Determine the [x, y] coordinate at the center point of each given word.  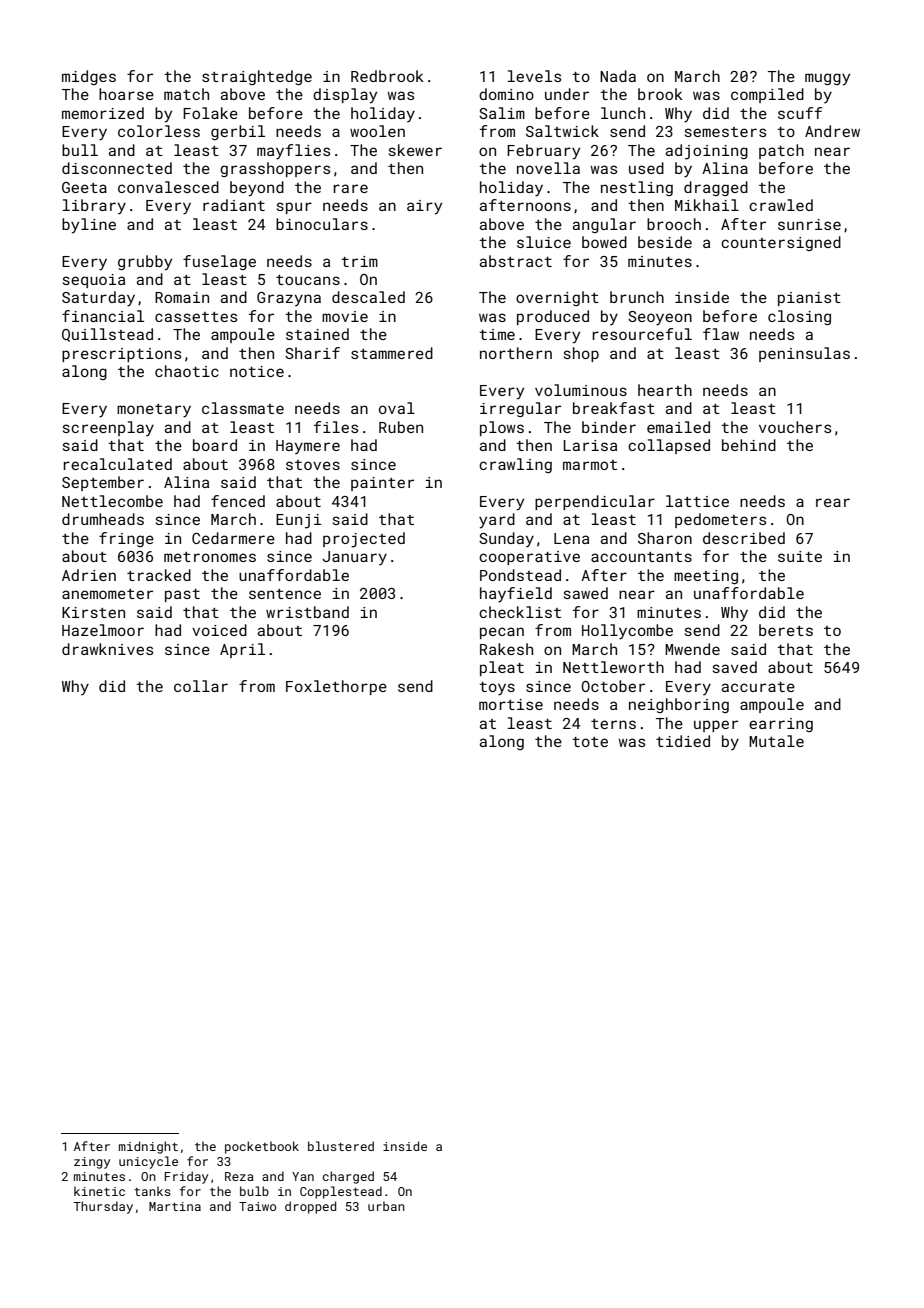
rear [833, 502]
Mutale [776, 741]
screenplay [108, 428]
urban [386, 1206]
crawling [515, 465]
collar [201, 686]
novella [548, 168]
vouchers [795, 427]
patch [781, 151]
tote [590, 742]
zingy [92, 1163]
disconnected [117, 168]
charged [348, 1177]
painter [382, 484]
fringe [126, 539]
